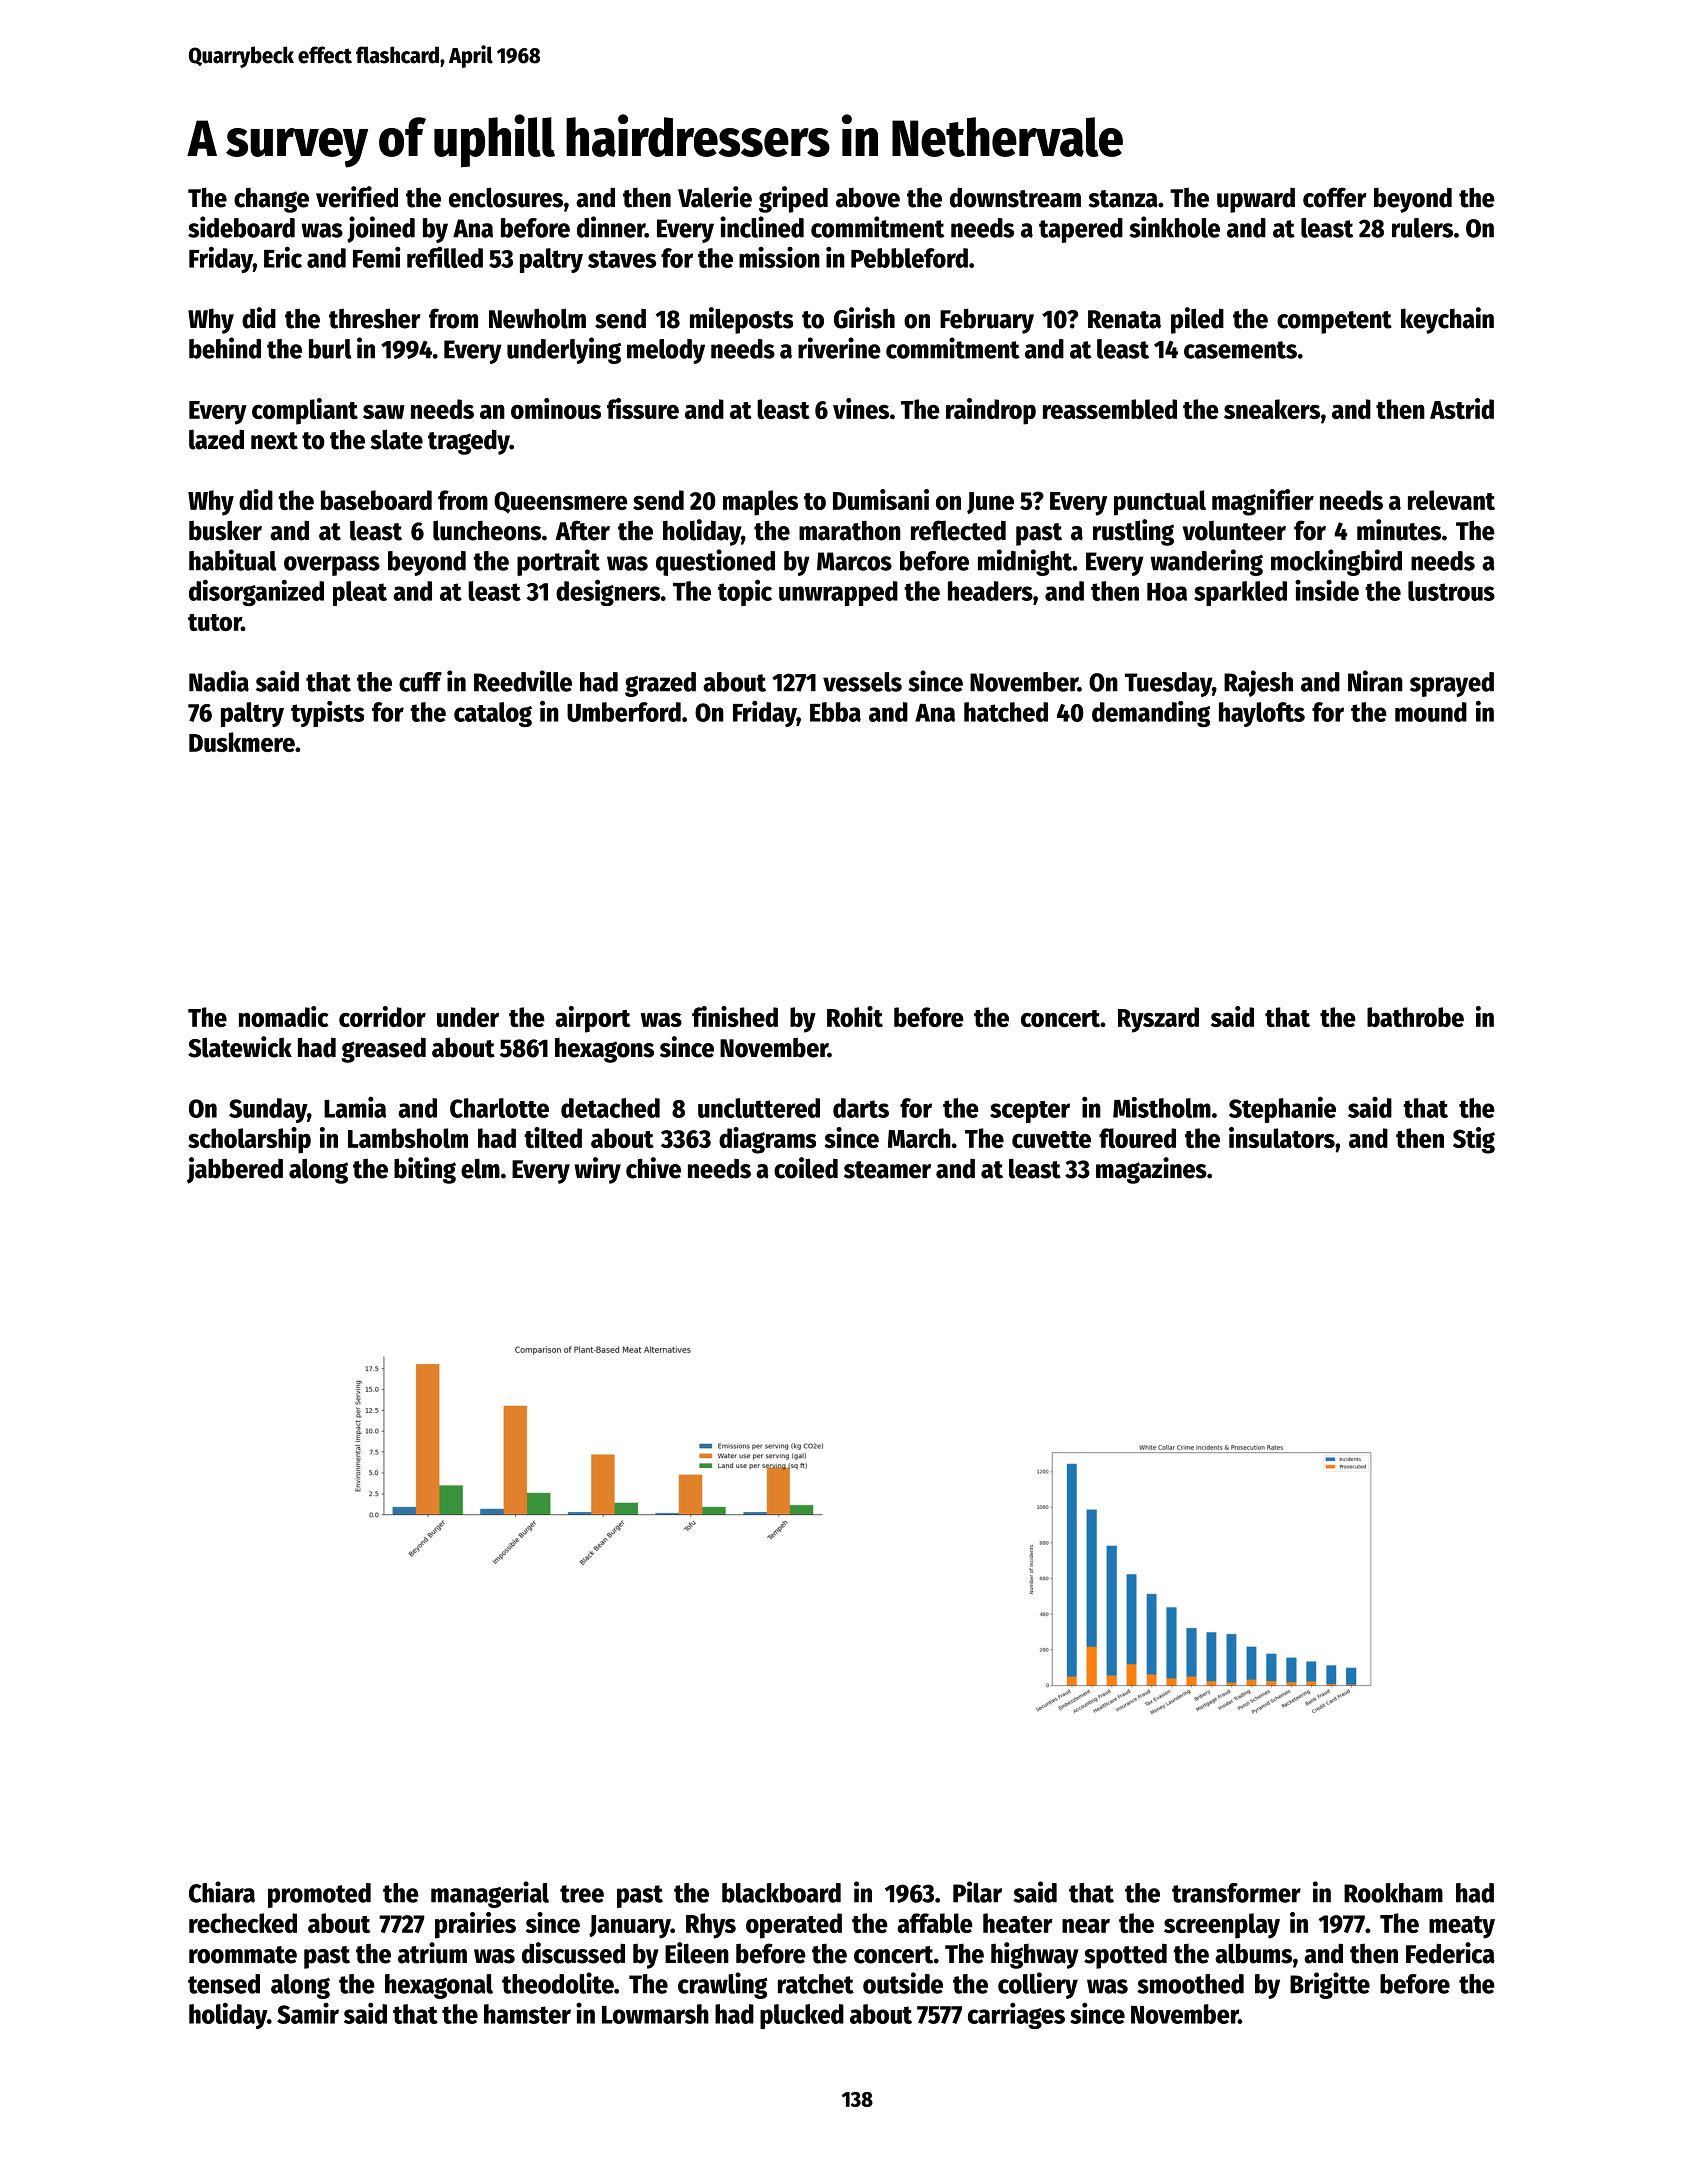 Image resolution: width=1683 pixels, height=2178 pixels. I want to click on verified, so click(357, 197).
